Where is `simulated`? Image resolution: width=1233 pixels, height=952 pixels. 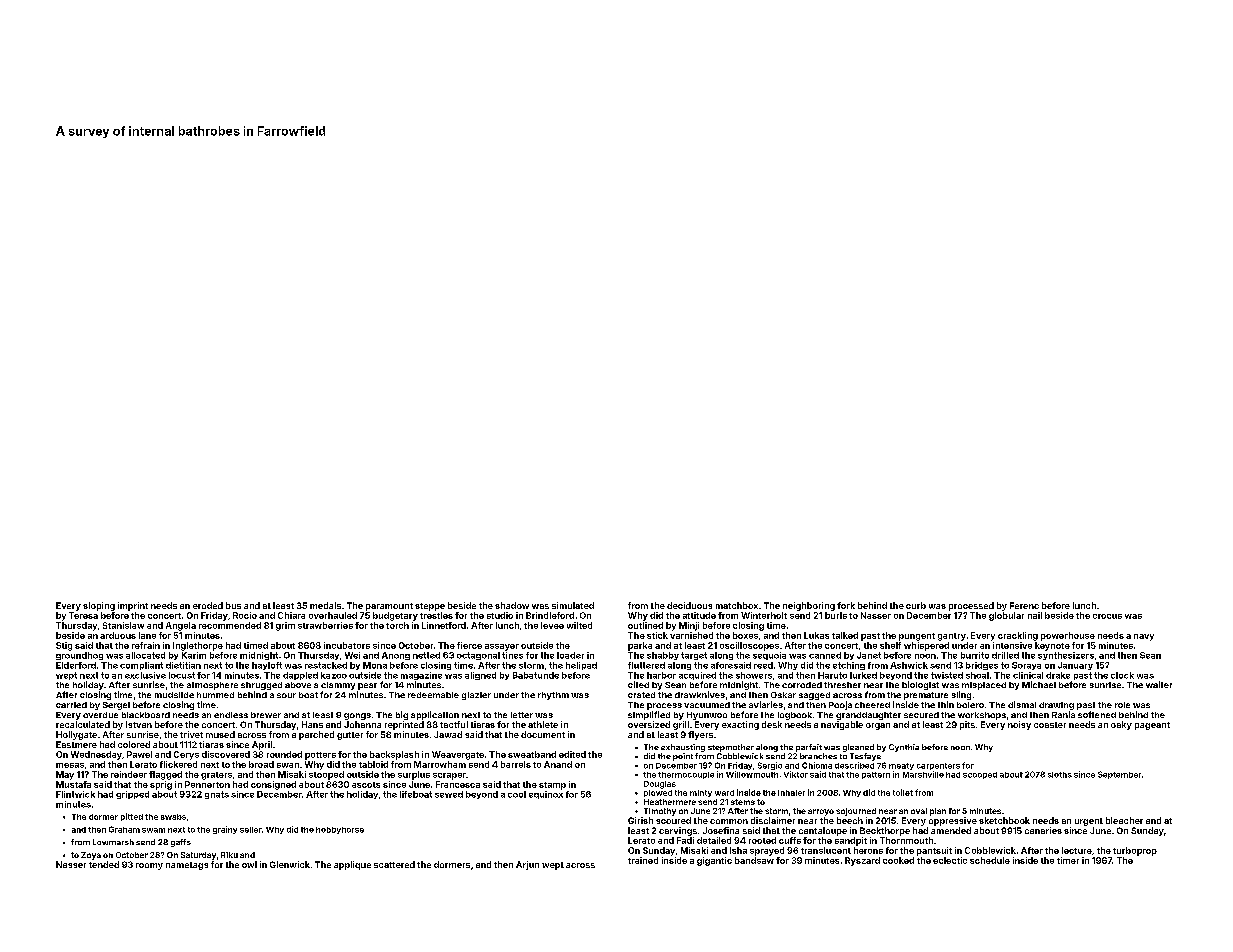 simulated is located at coordinates (573, 605).
